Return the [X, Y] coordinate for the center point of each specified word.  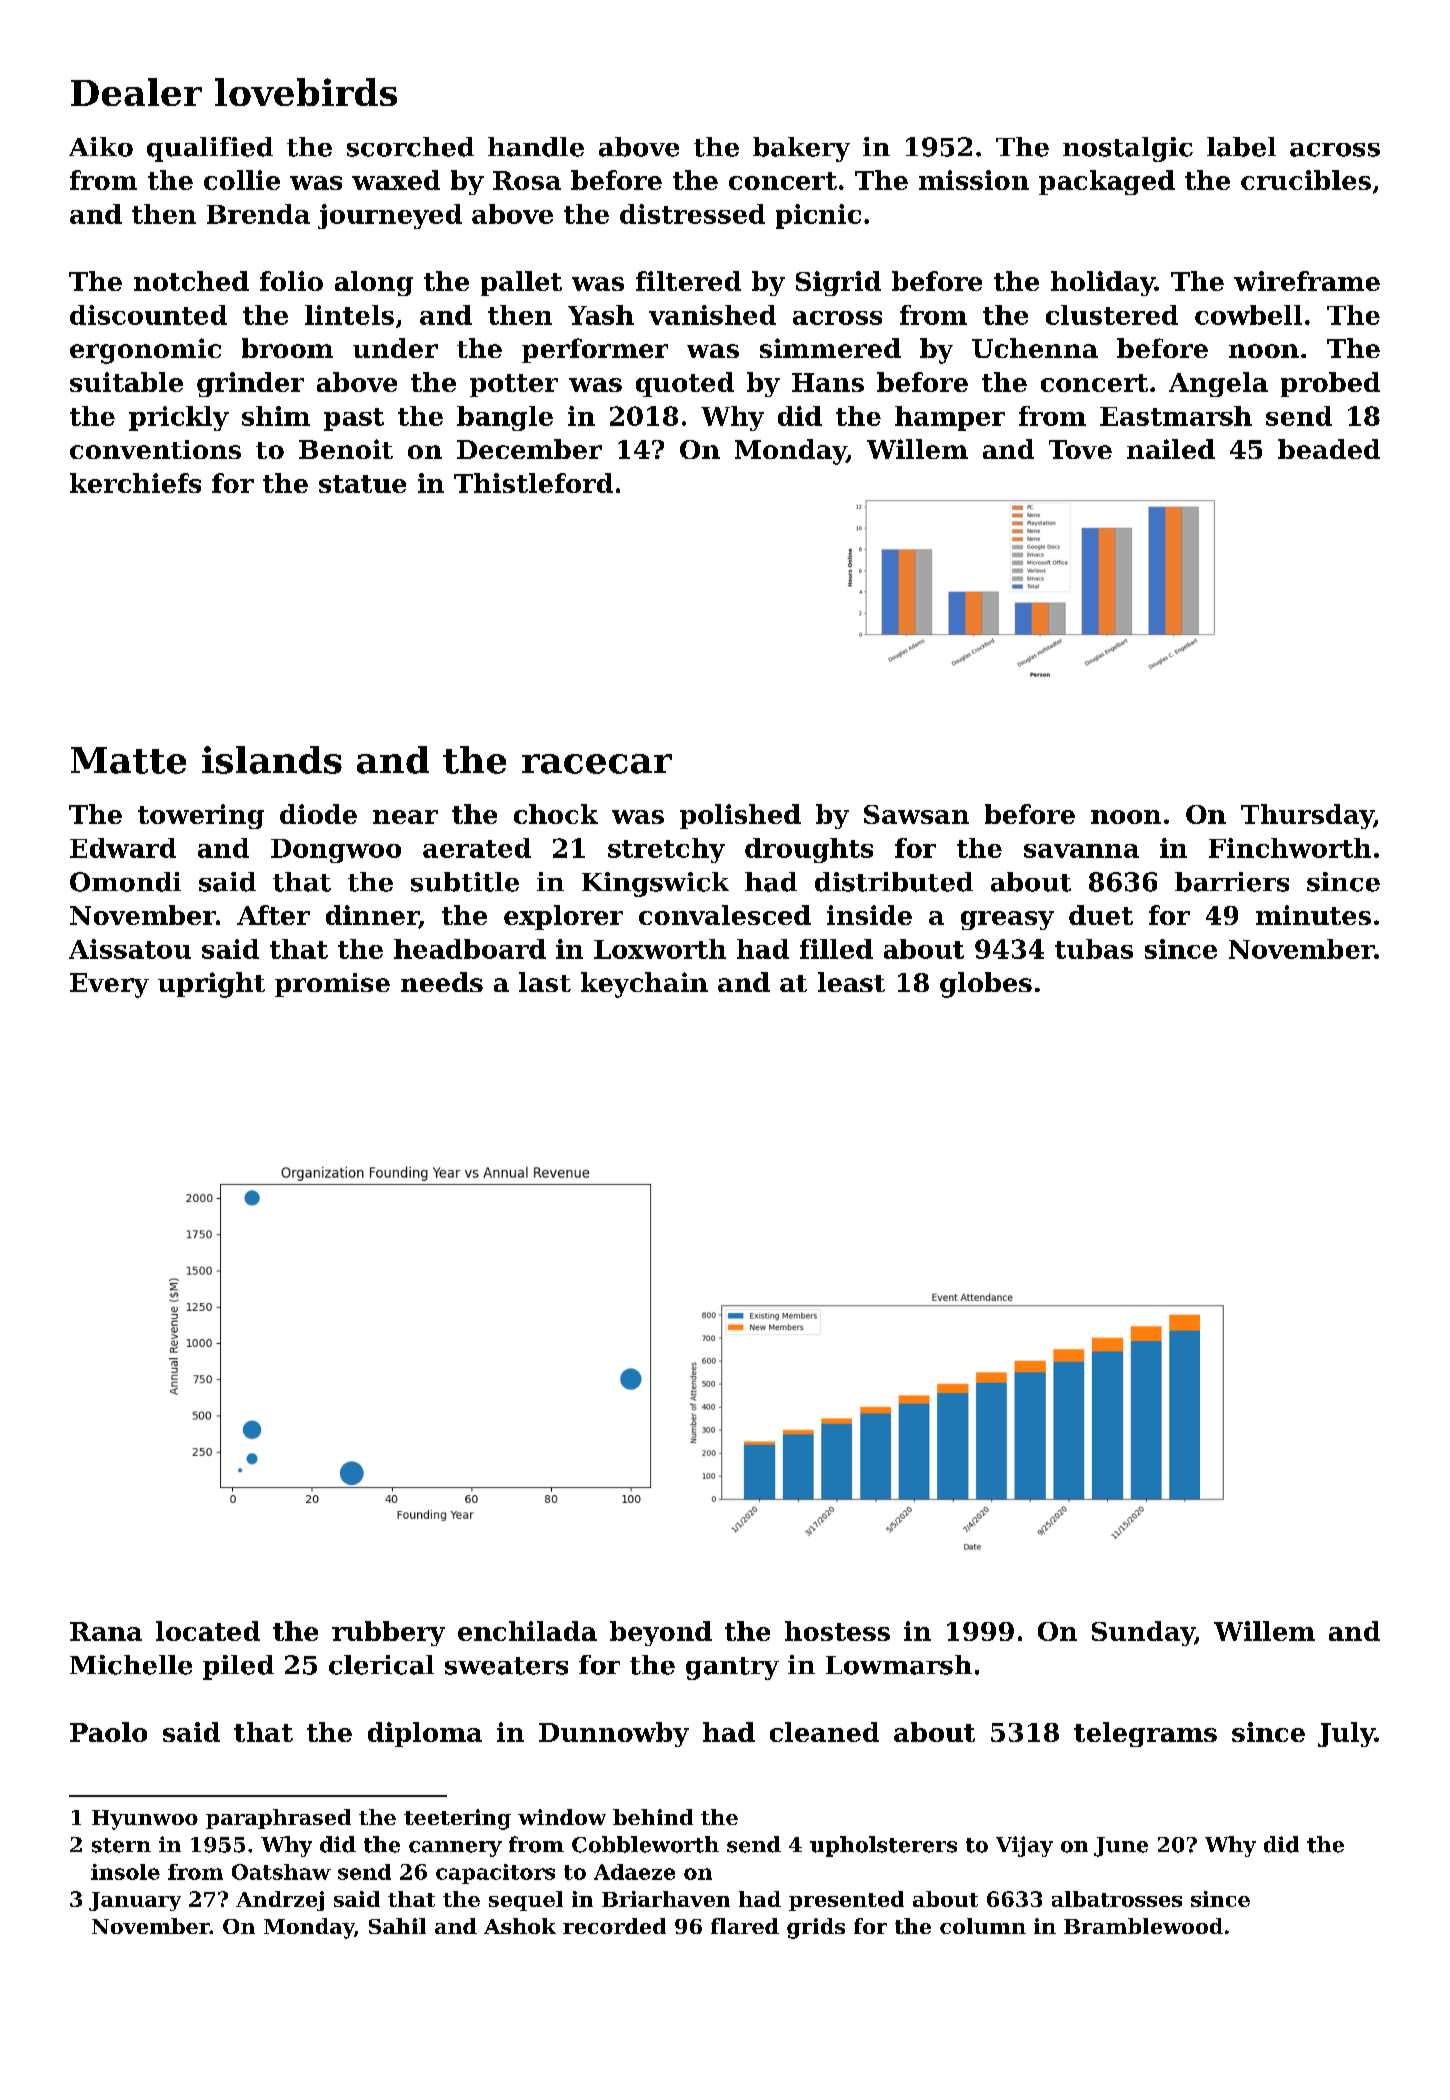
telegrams [1145, 1734]
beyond [661, 1633]
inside [869, 915]
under [395, 348]
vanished [712, 315]
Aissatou [130, 949]
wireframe [1307, 281]
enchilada [527, 1631]
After [273, 915]
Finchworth [1290, 848]
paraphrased [278, 1819]
